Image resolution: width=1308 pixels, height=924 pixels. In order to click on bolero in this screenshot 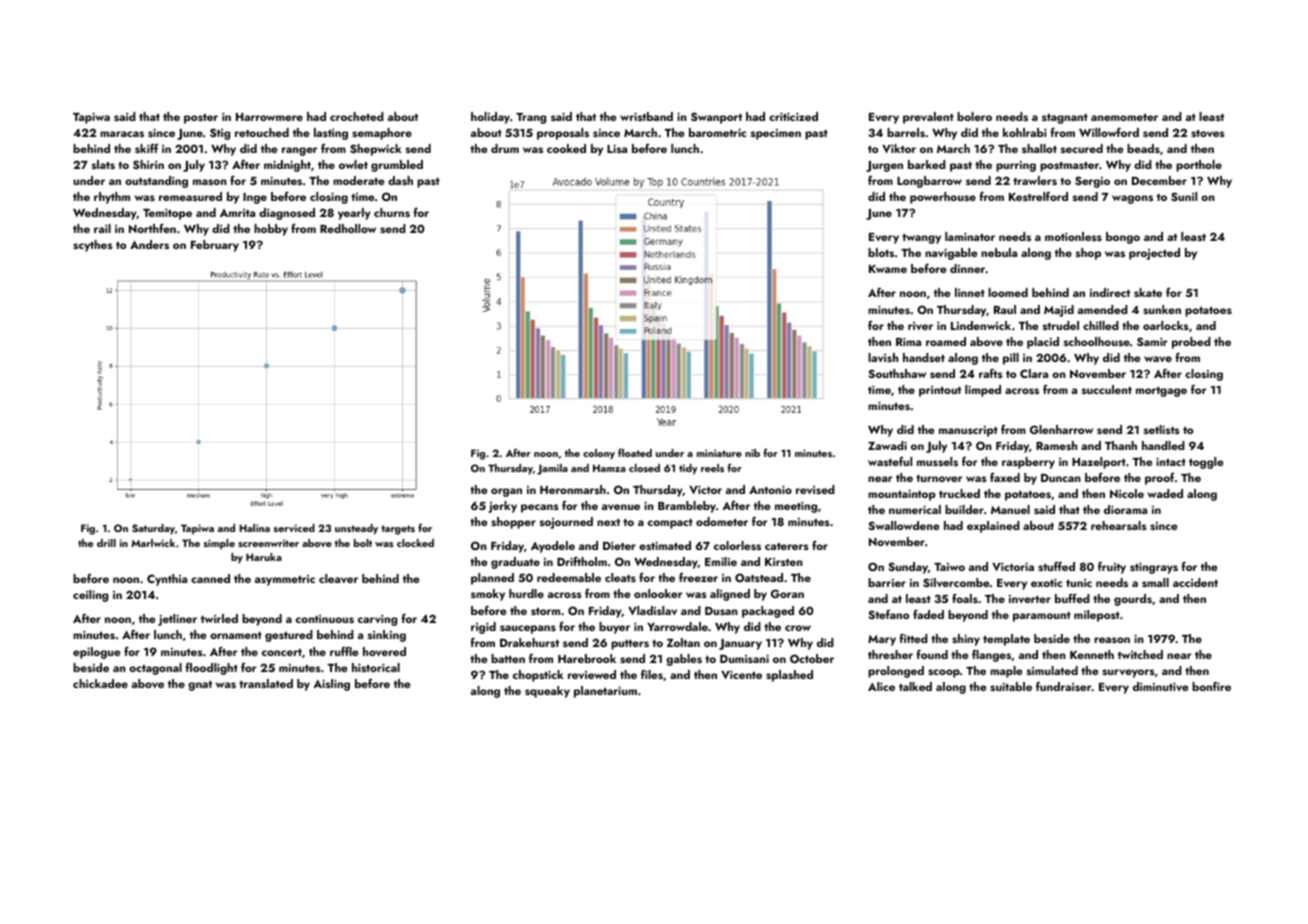, I will do `click(974, 116)`.
